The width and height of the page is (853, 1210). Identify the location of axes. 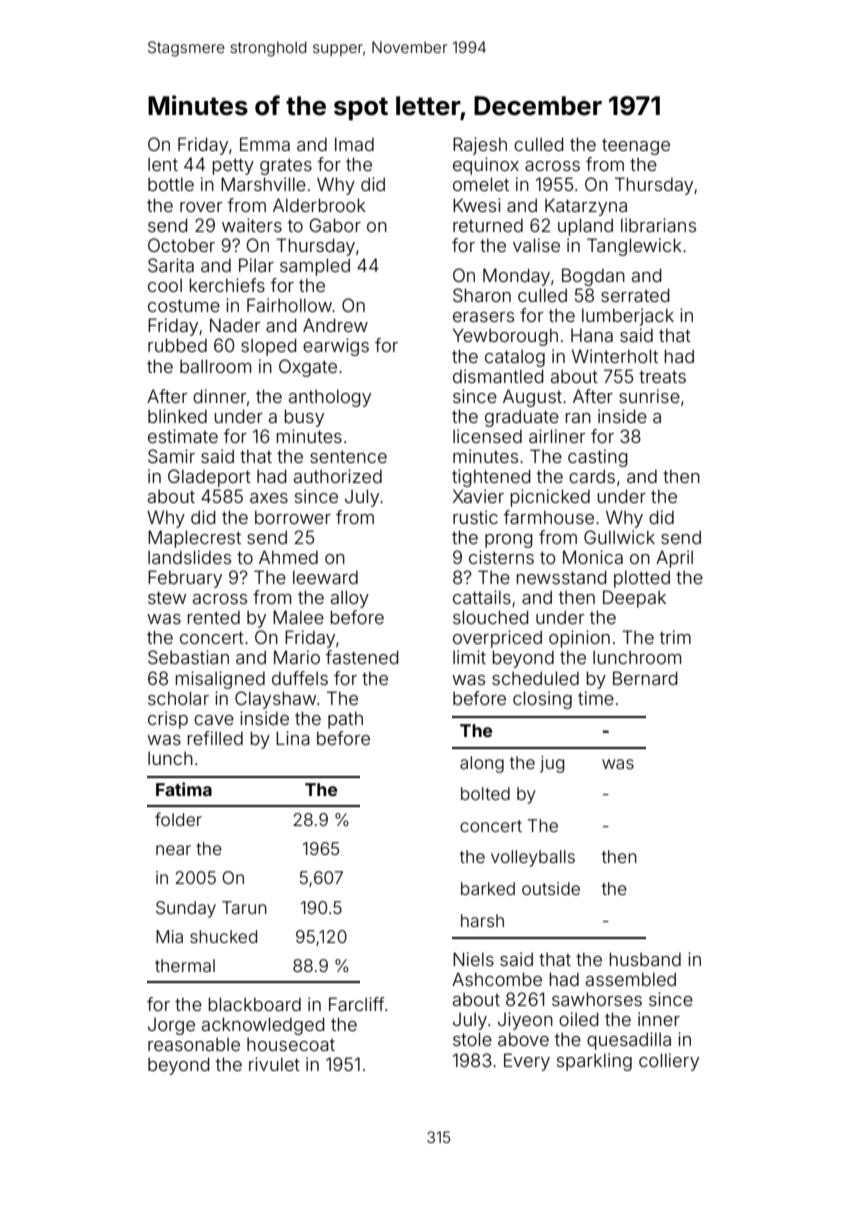
(269, 498).
